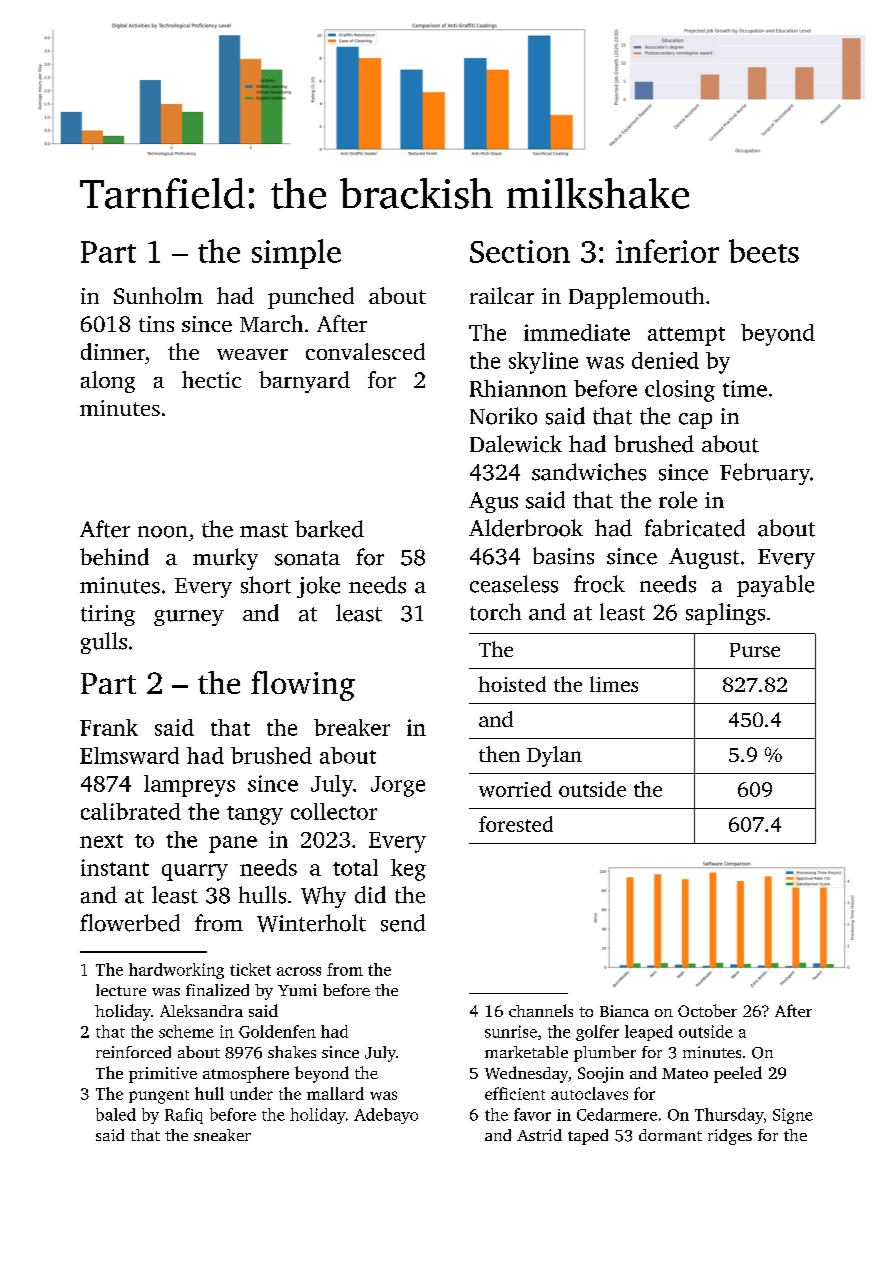 This document has width=895, height=1270. What do you see at coordinates (163, 532) in the document?
I see `noon` at bounding box center [163, 532].
